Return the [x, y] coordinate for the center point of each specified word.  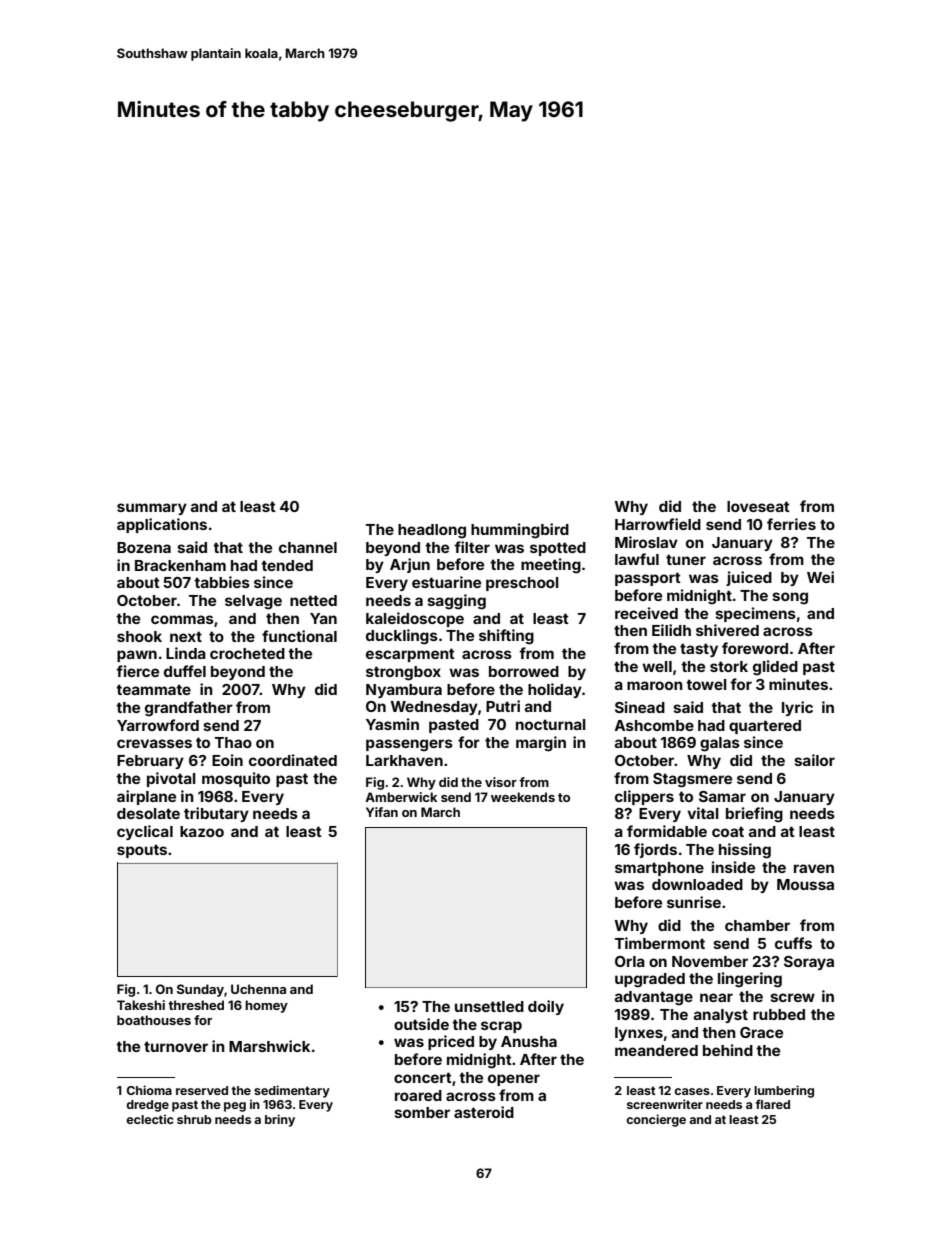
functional [299, 636]
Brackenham [180, 565]
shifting [506, 637]
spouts [142, 851]
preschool [522, 584]
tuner [686, 559]
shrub [194, 1119]
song [790, 598]
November [710, 961]
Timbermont [660, 943]
